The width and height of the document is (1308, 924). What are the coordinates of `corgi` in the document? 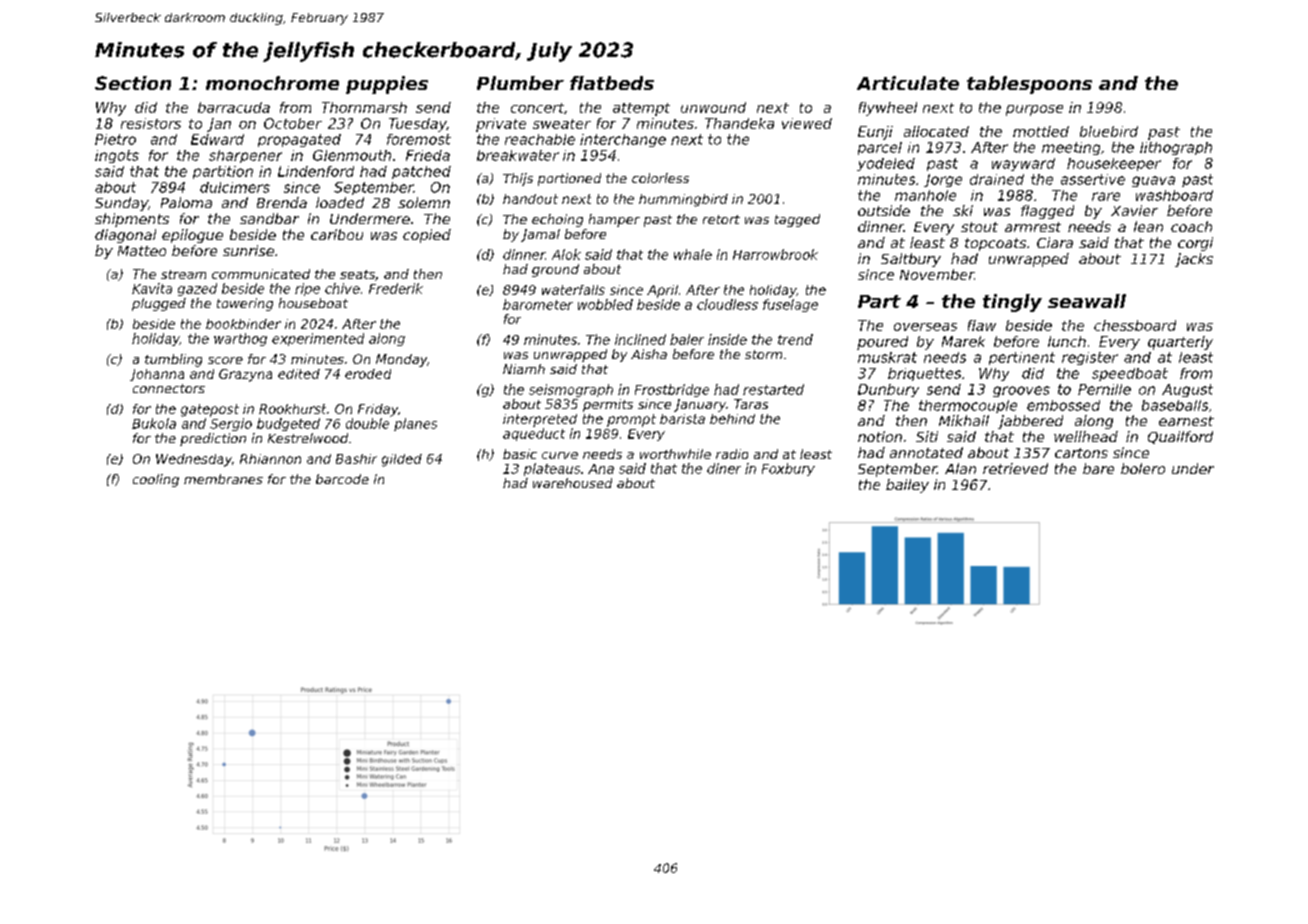 It's located at (1195, 244).
